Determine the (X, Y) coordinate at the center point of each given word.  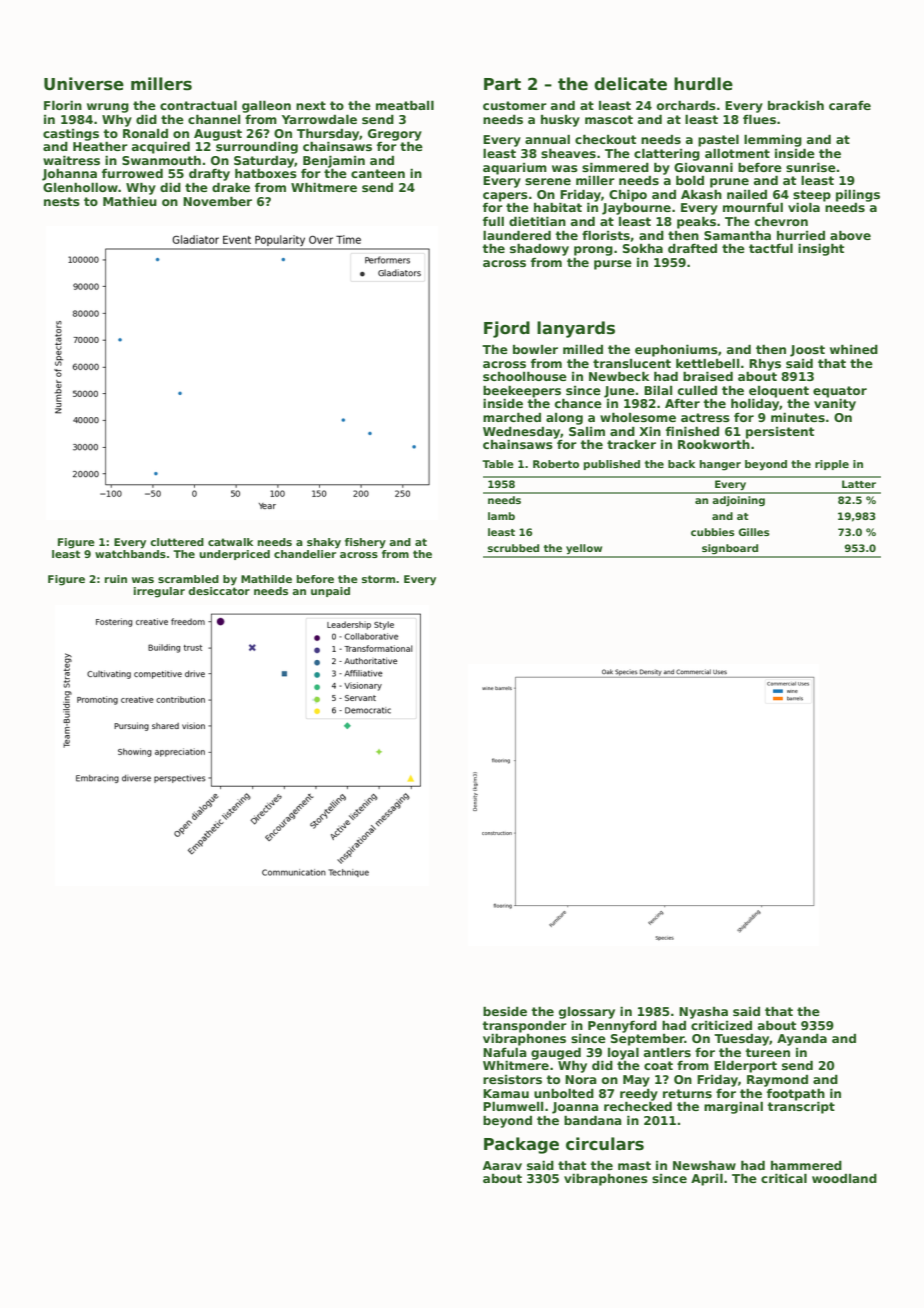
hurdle (703, 84)
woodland (844, 1178)
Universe (84, 84)
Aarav (502, 1165)
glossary (587, 1013)
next (311, 105)
